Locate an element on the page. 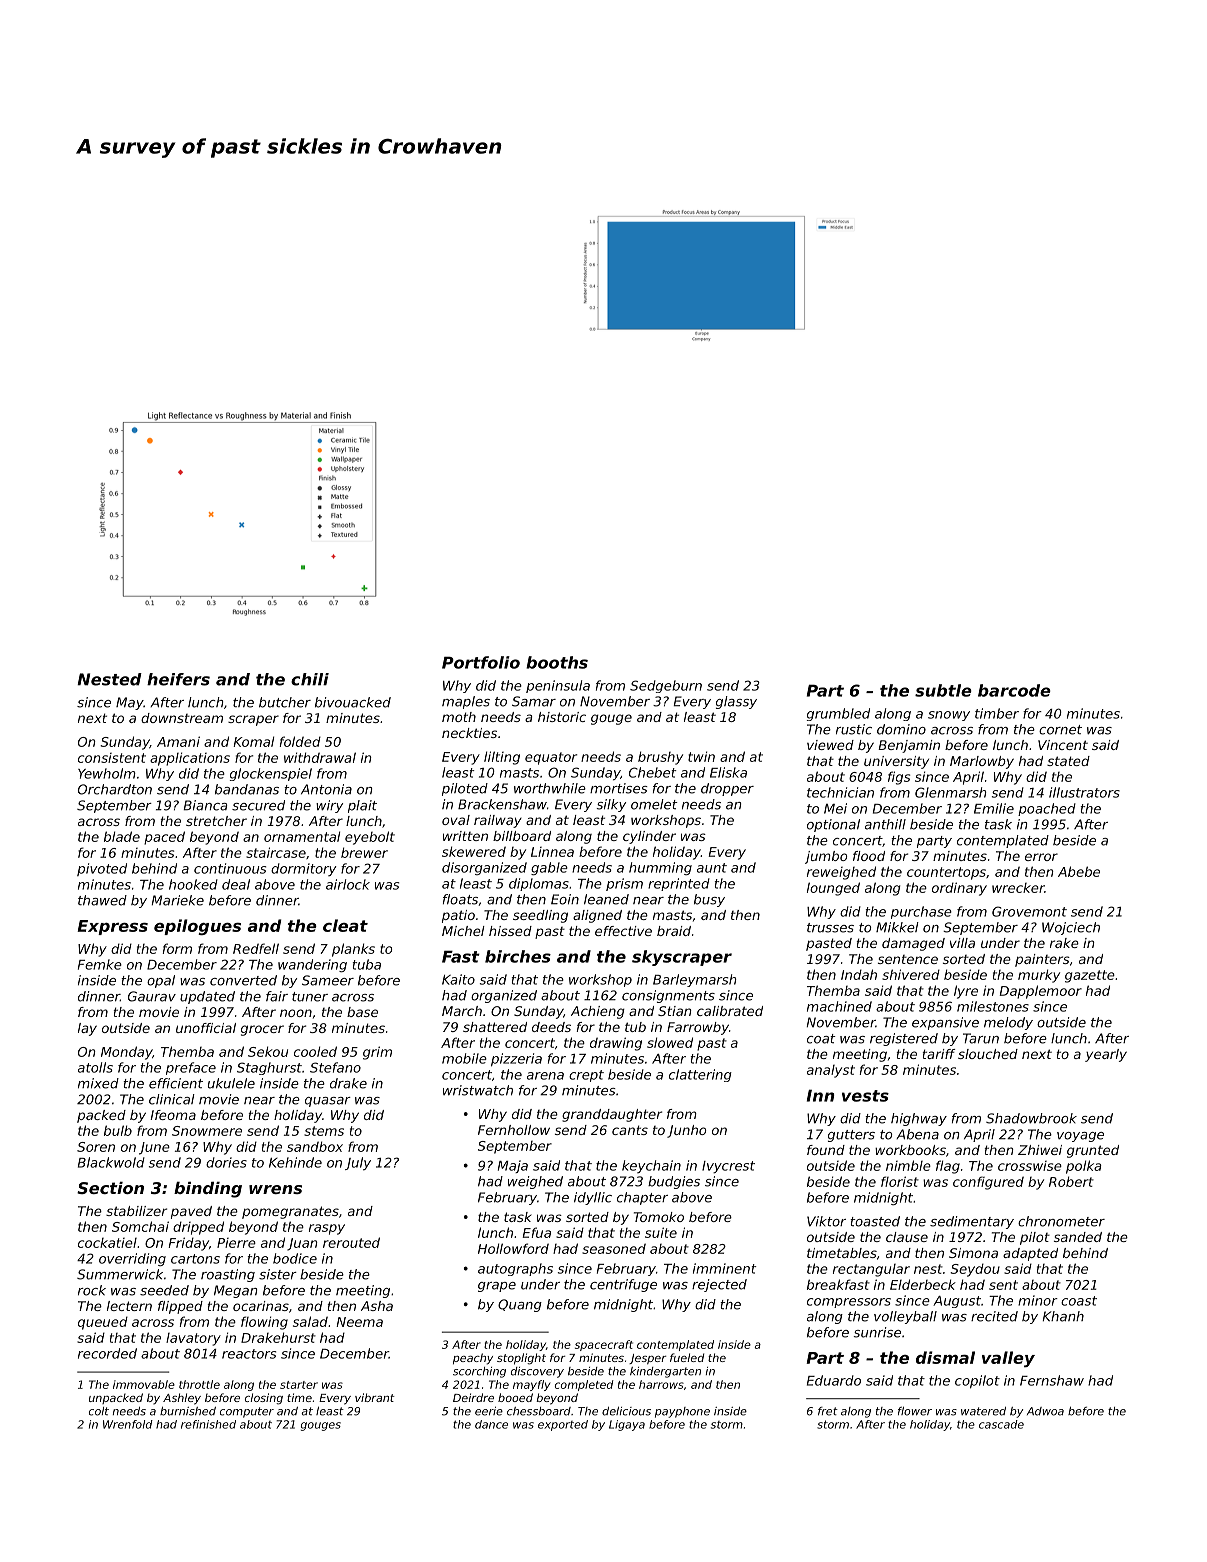  error is located at coordinates (1041, 857).
